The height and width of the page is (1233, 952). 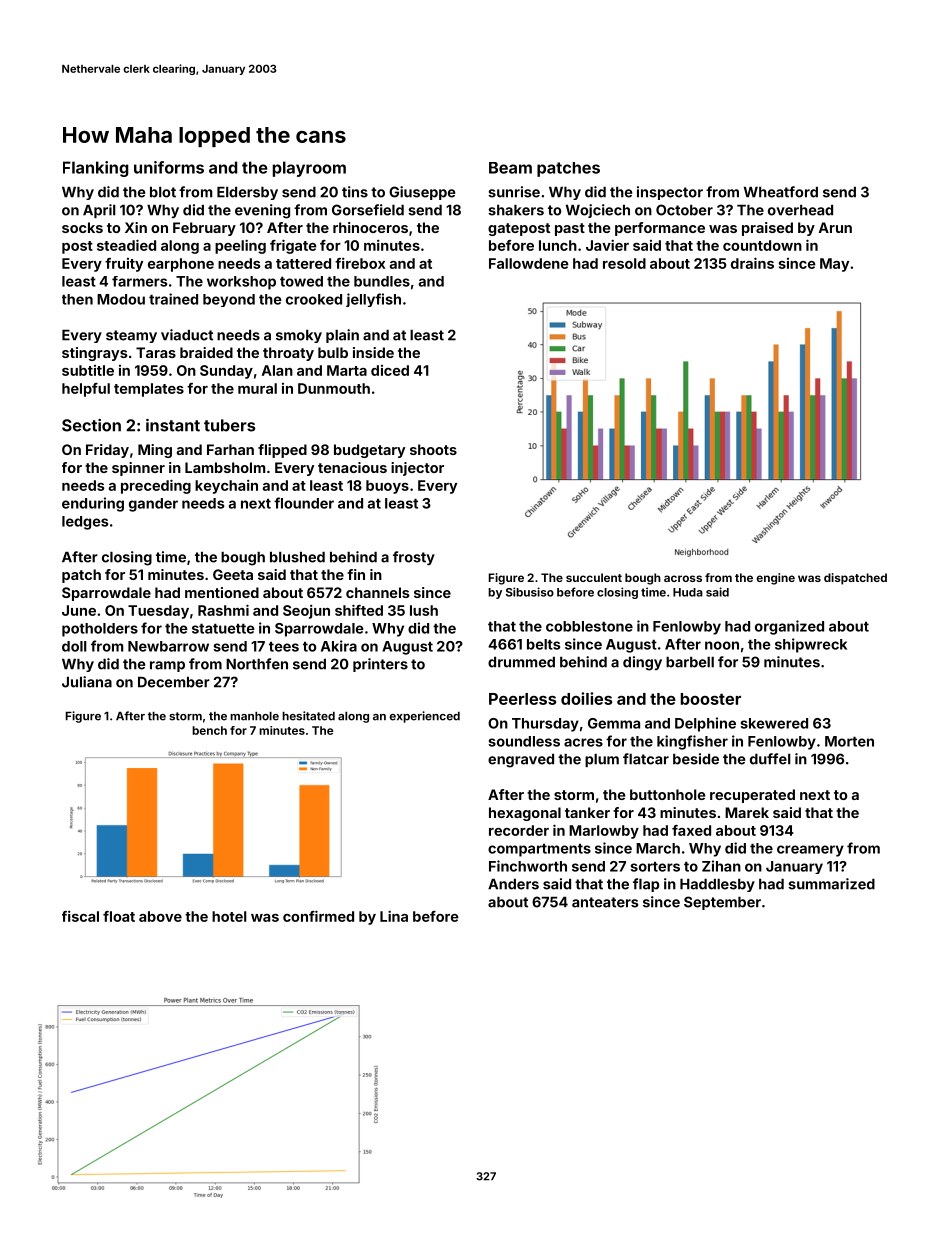 I want to click on preceding, so click(x=156, y=486).
